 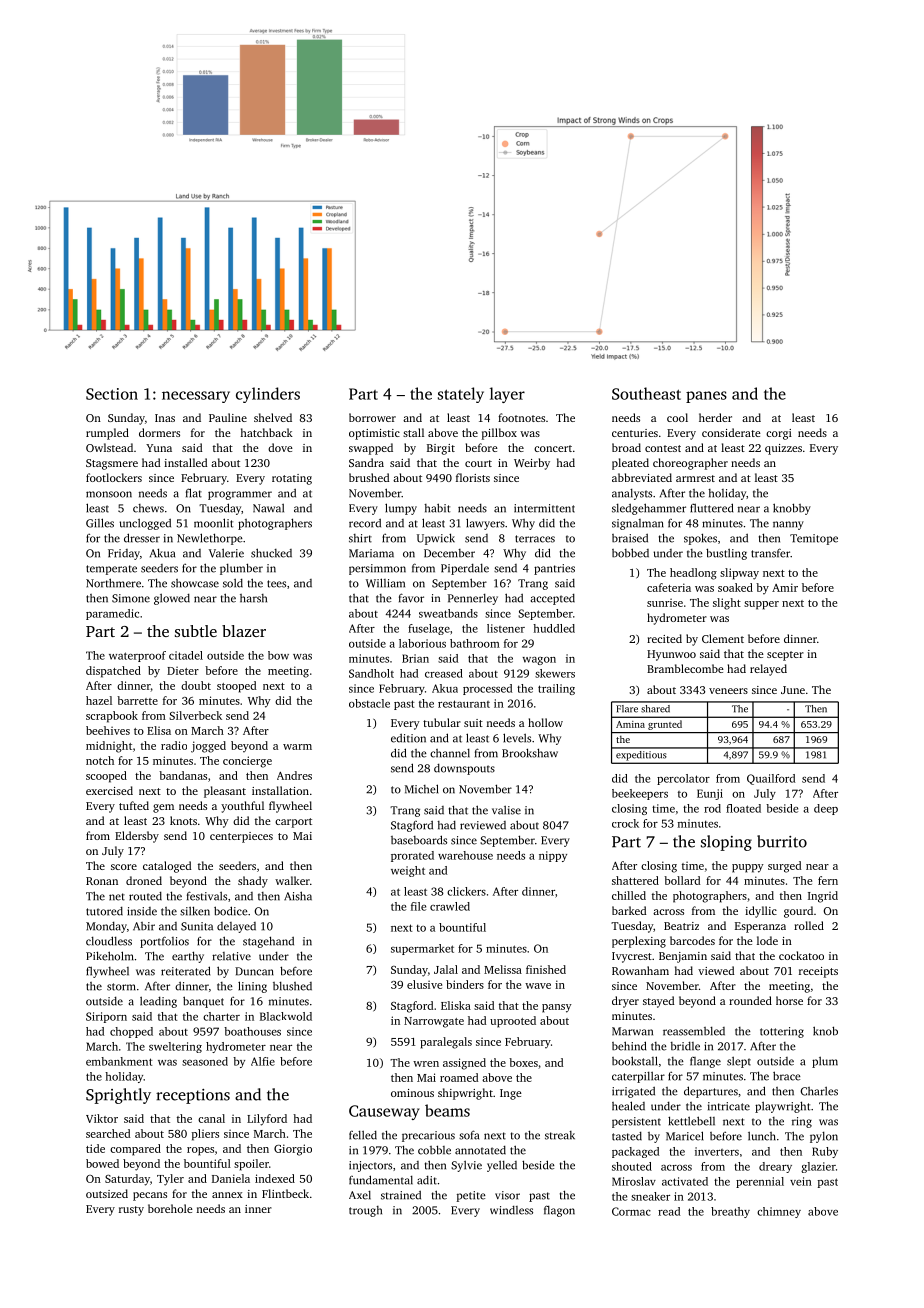 What do you see at coordinates (503, 969) in the document?
I see `Melissa` at bounding box center [503, 969].
